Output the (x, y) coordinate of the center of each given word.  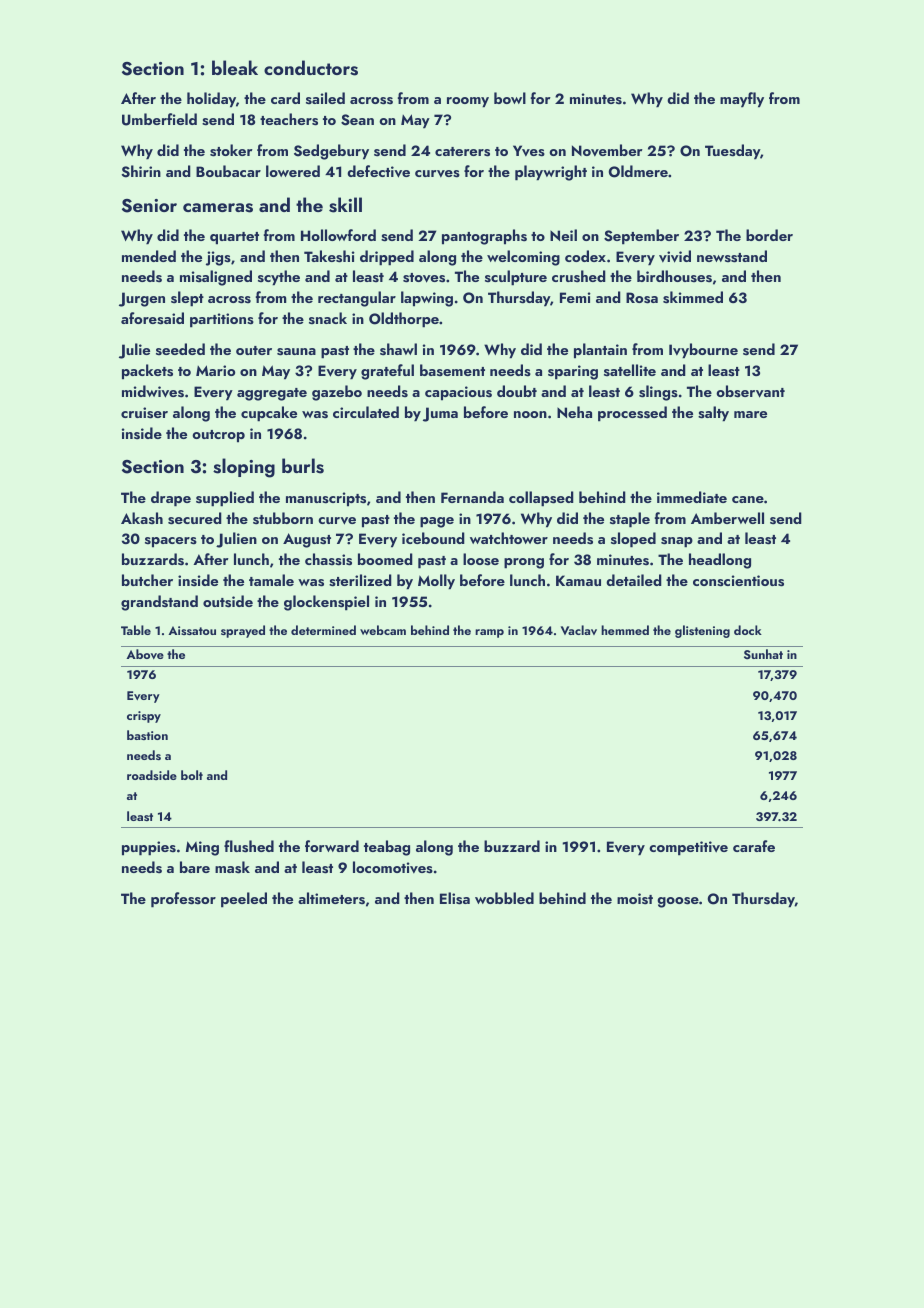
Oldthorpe (404, 320)
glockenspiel (326, 603)
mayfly (742, 100)
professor (183, 900)
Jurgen (142, 299)
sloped (633, 540)
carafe (754, 846)
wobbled (504, 898)
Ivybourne (703, 351)
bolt (192, 775)
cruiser (144, 413)
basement (452, 370)
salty (713, 414)
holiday (211, 100)
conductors (311, 68)
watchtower (509, 538)
